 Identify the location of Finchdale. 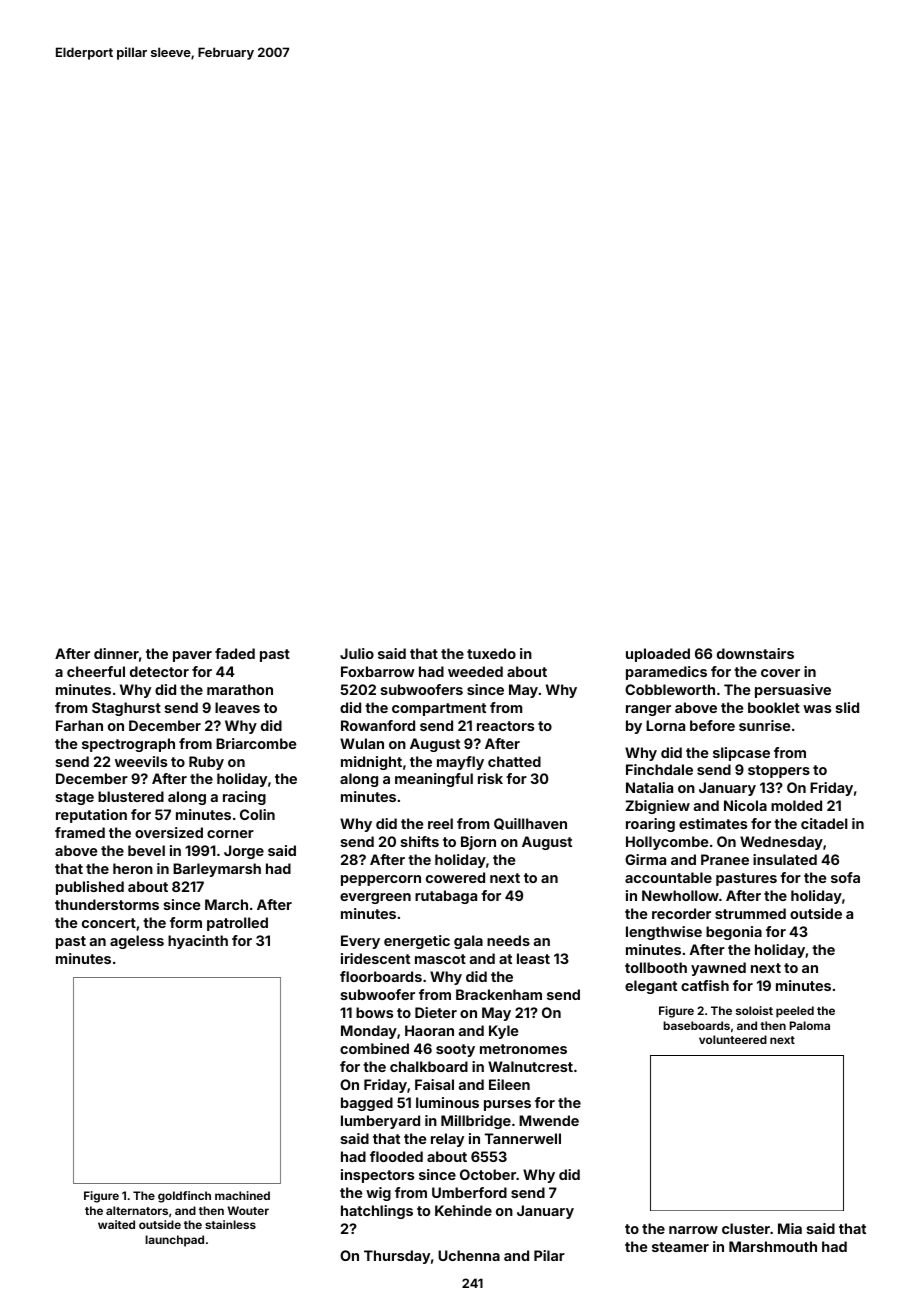
(659, 769).
